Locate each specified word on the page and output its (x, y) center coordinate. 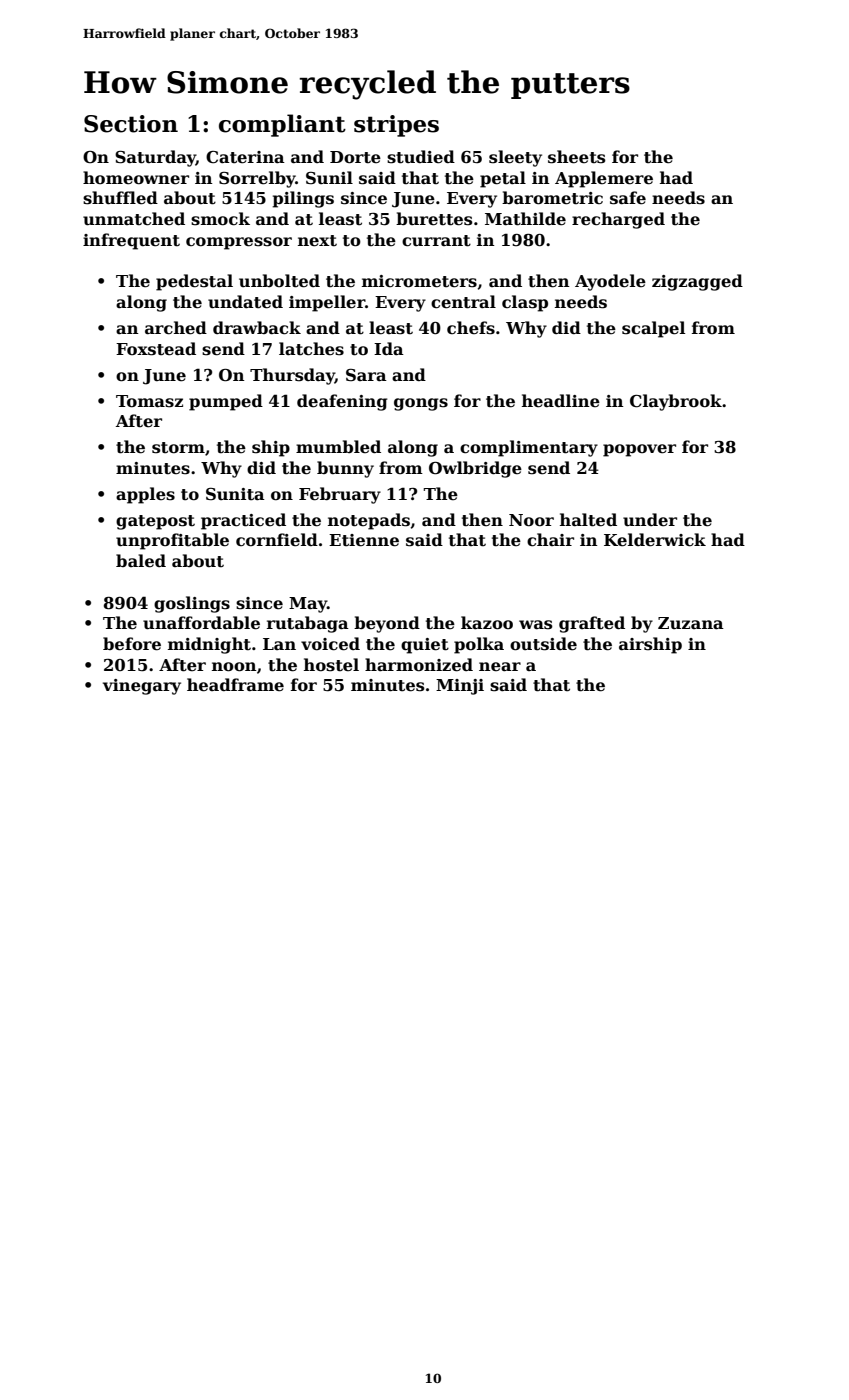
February (340, 495)
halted (588, 520)
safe (628, 198)
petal (503, 179)
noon (234, 667)
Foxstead (156, 349)
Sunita (235, 494)
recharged (618, 220)
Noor (531, 520)
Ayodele (610, 282)
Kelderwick (655, 540)
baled (141, 561)
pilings (303, 199)
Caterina (245, 157)
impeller (327, 303)
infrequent (131, 241)
